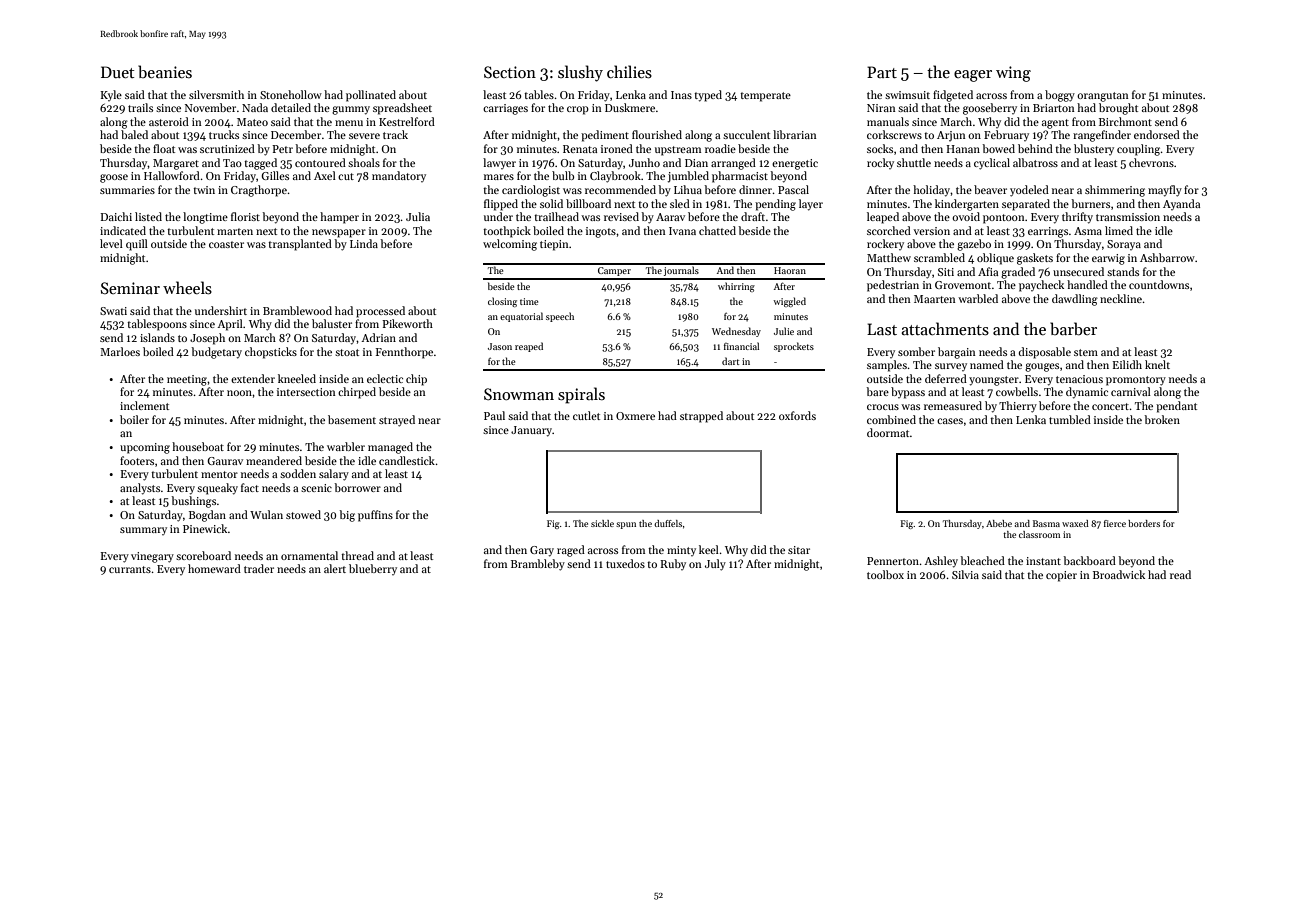  I want to click on closing, so click(502, 302).
